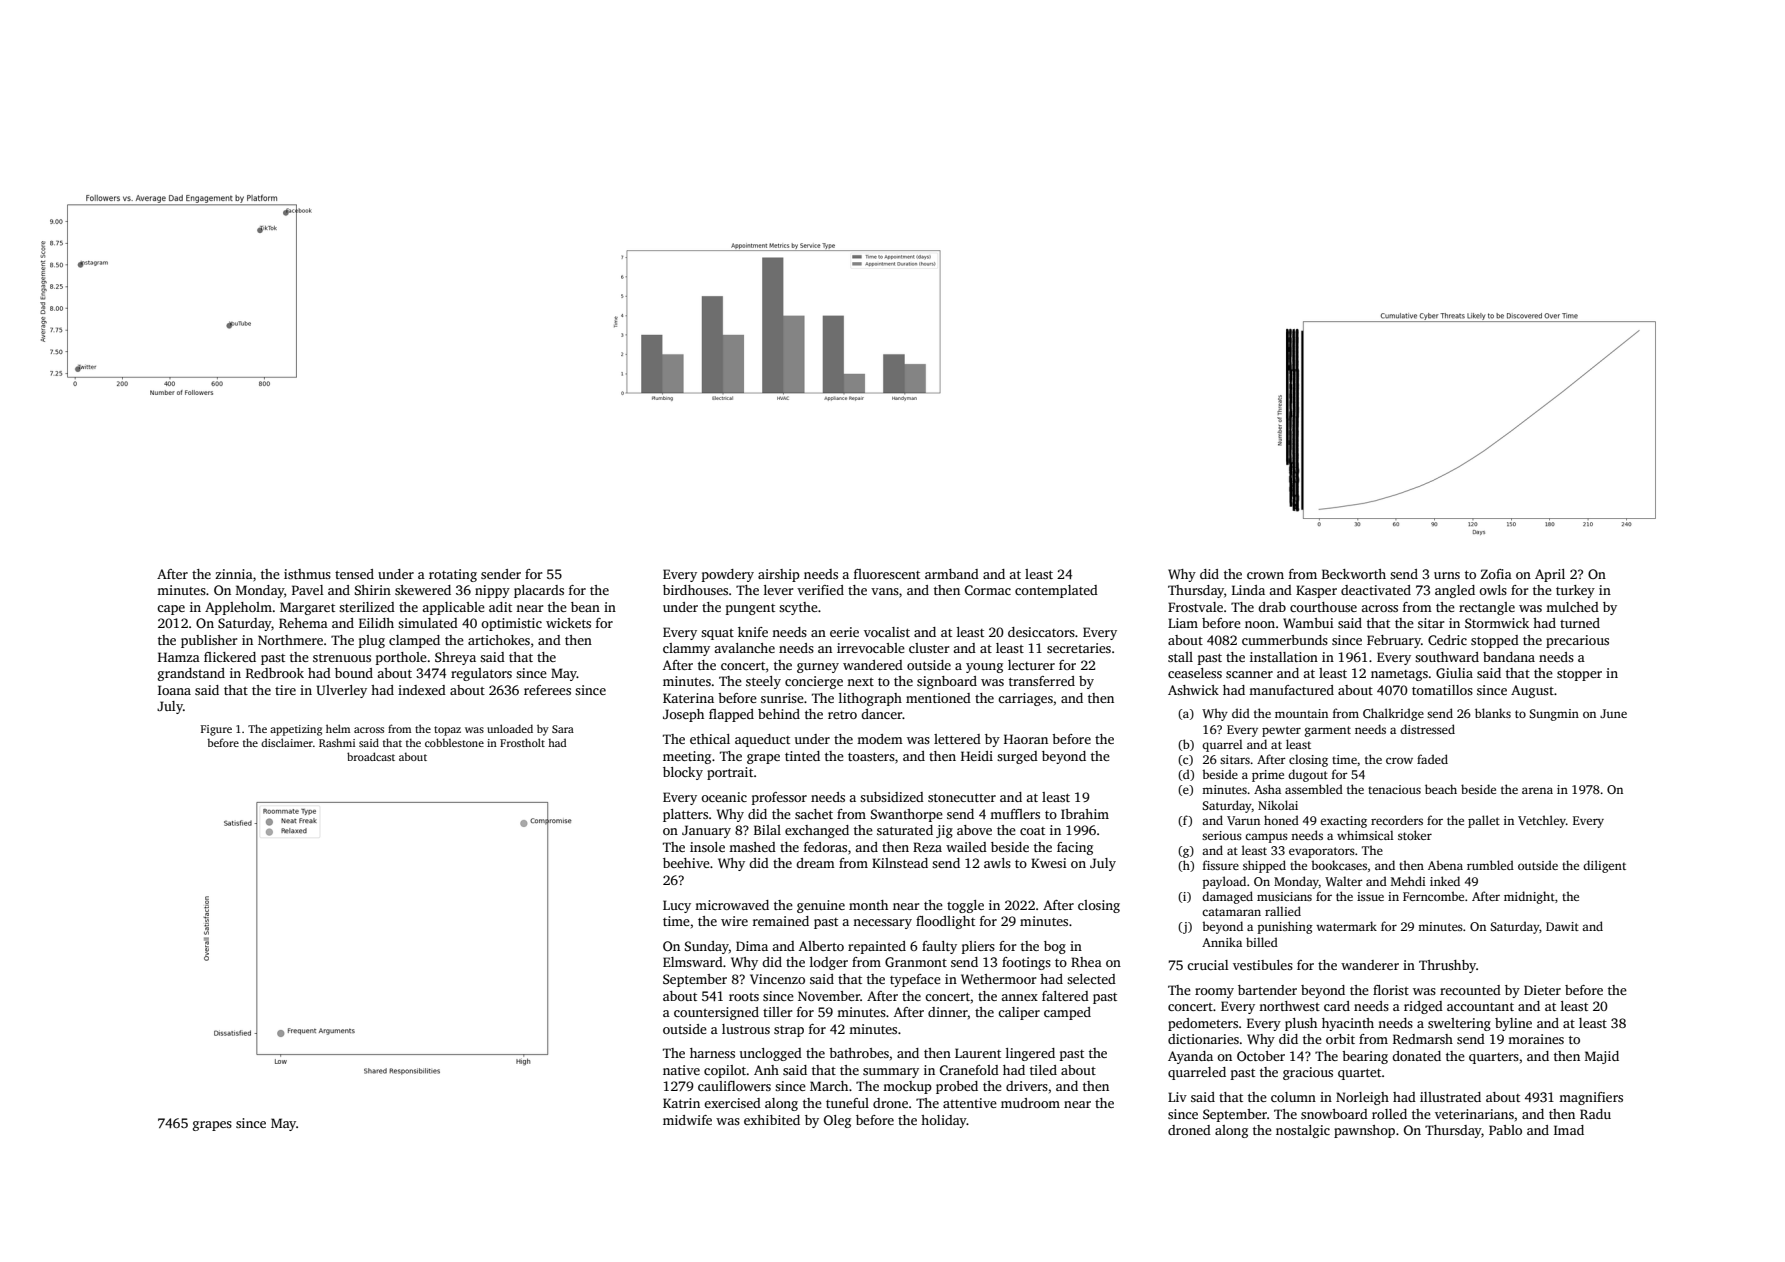  Describe the element at coordinates (687, 1120) in the screenshot. I see `midwife` at that location.
